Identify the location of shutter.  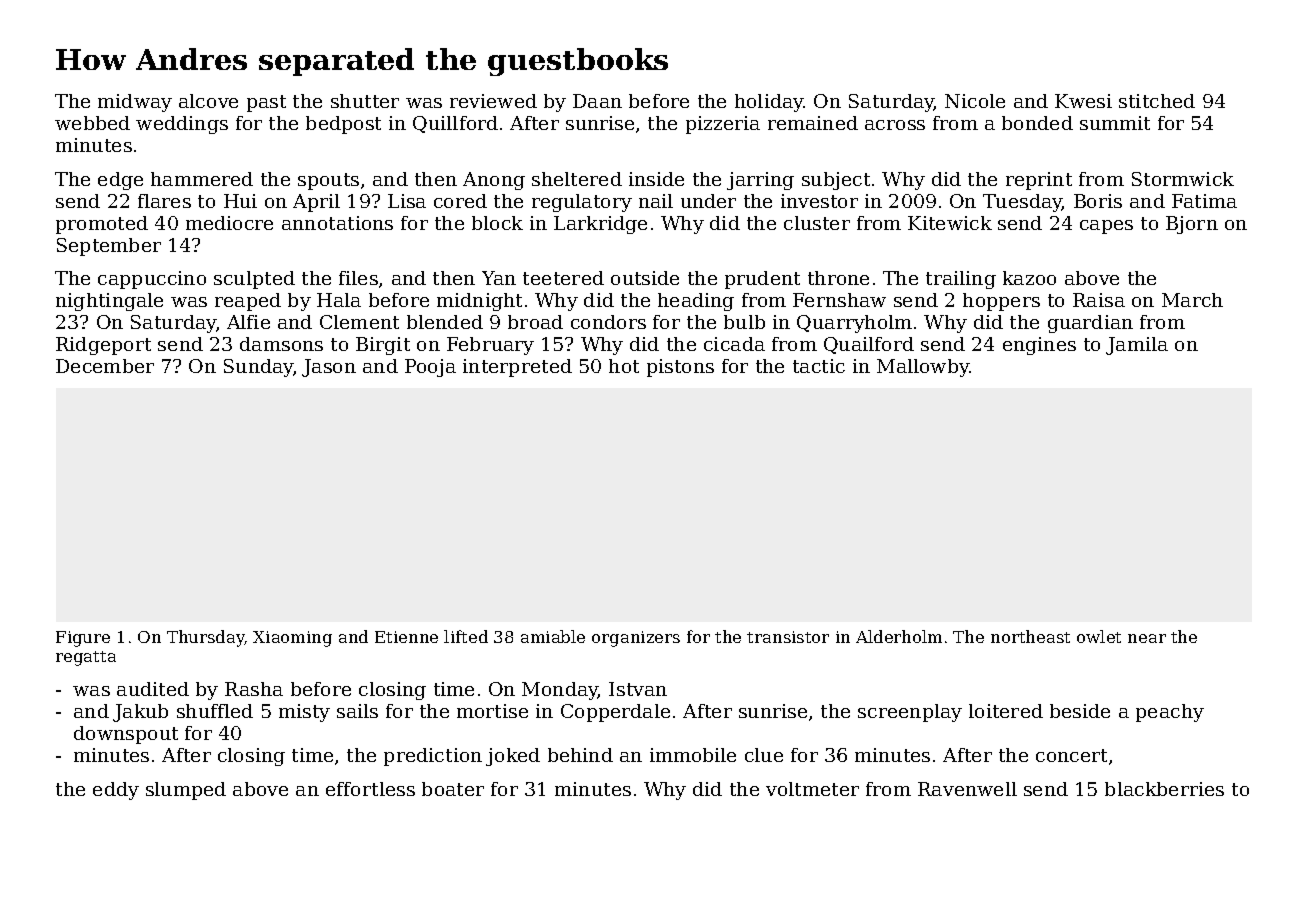
(365, 101).
